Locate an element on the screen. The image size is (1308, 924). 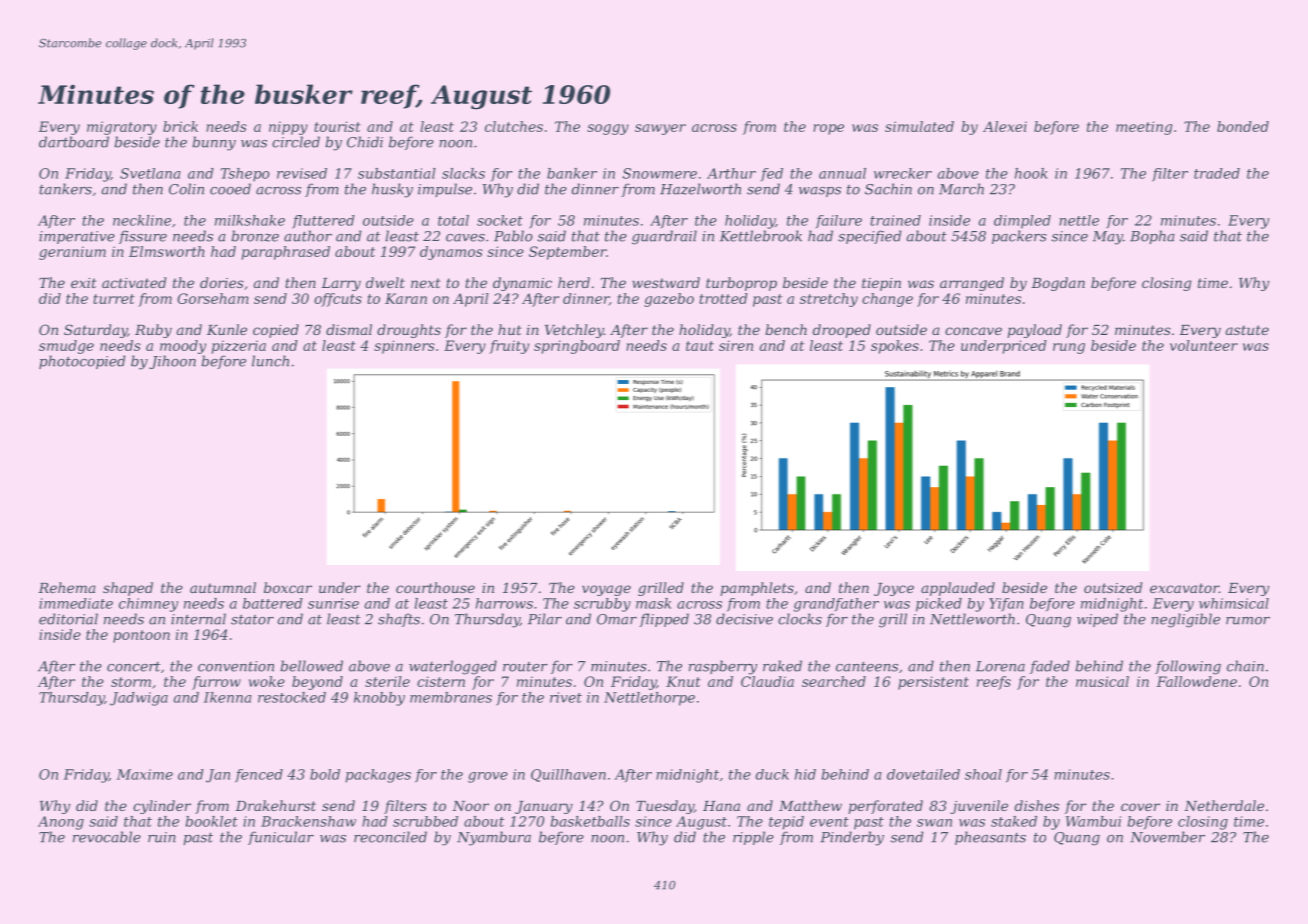
arranged is located at coordinates (972, 284).
